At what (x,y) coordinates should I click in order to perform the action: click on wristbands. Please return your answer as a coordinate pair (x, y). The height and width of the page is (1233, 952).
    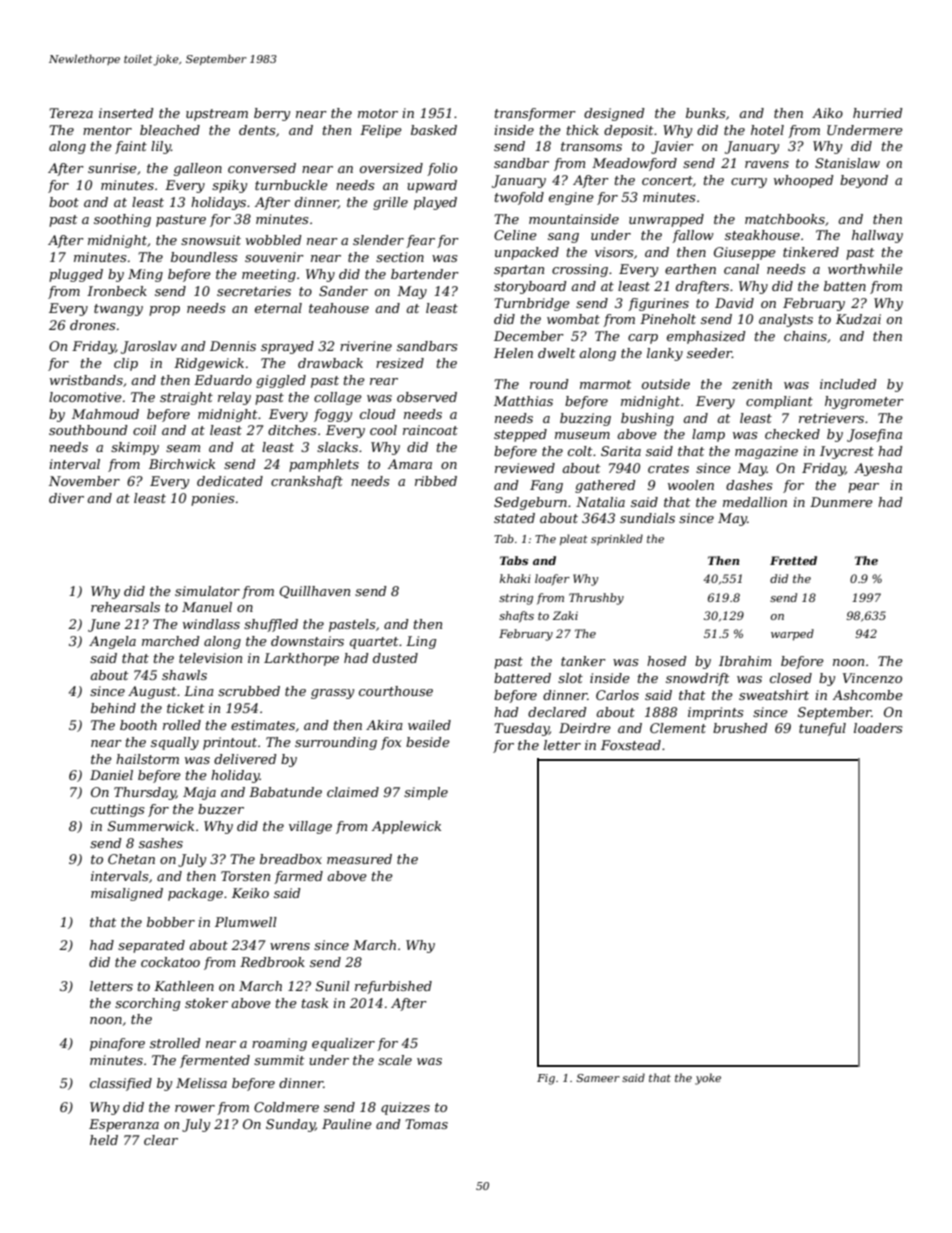
    Looking at the image, I should click on (86, 380).
